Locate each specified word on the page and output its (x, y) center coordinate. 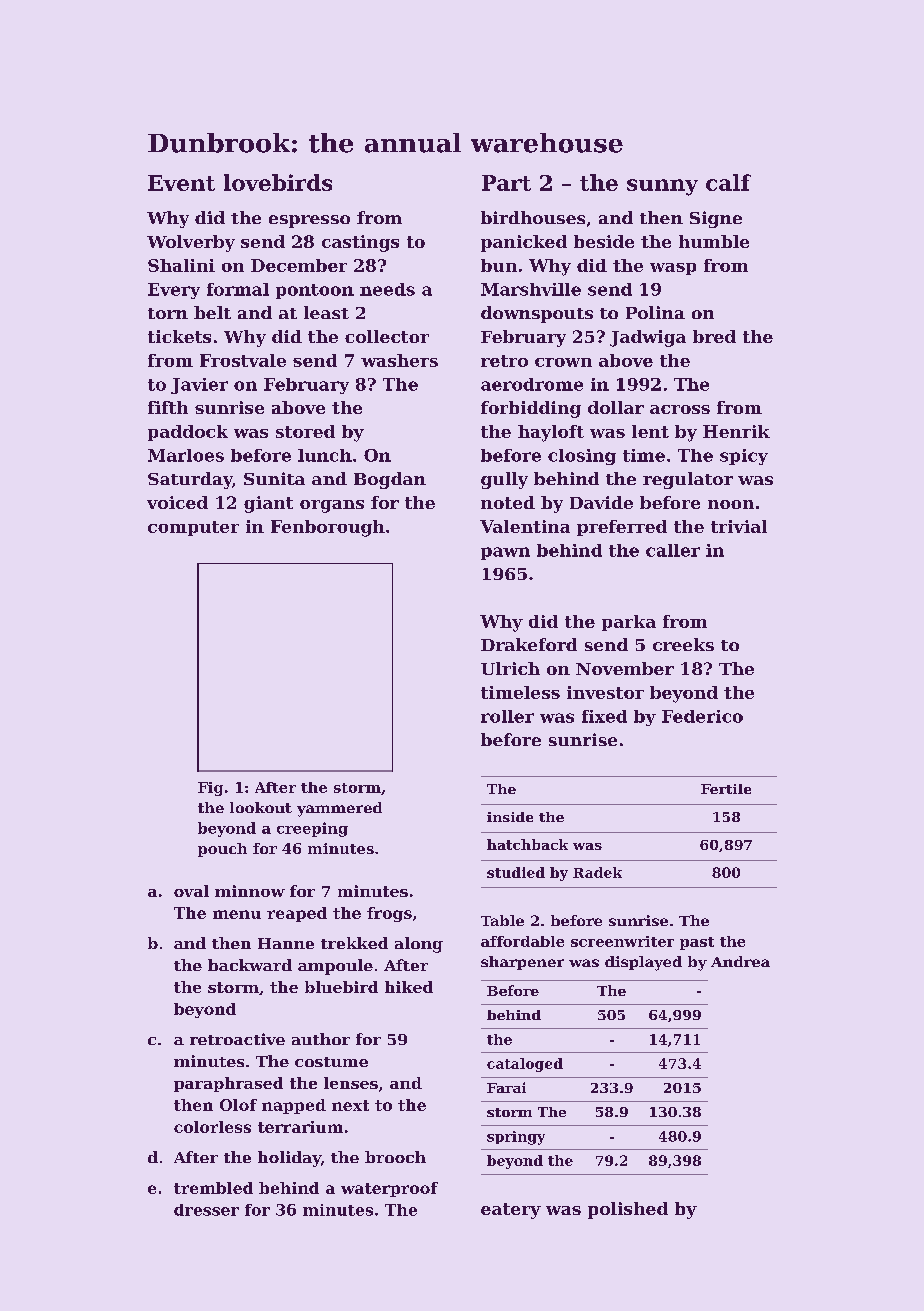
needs (387, 289)
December (299, 265)
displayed (643, 963)
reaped (297, 914)
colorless (212, 1127)
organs (332, 506)
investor (605, 692)
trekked (354, 943)
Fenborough (328, 528)
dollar (616, 407)
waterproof (389, 1189)
